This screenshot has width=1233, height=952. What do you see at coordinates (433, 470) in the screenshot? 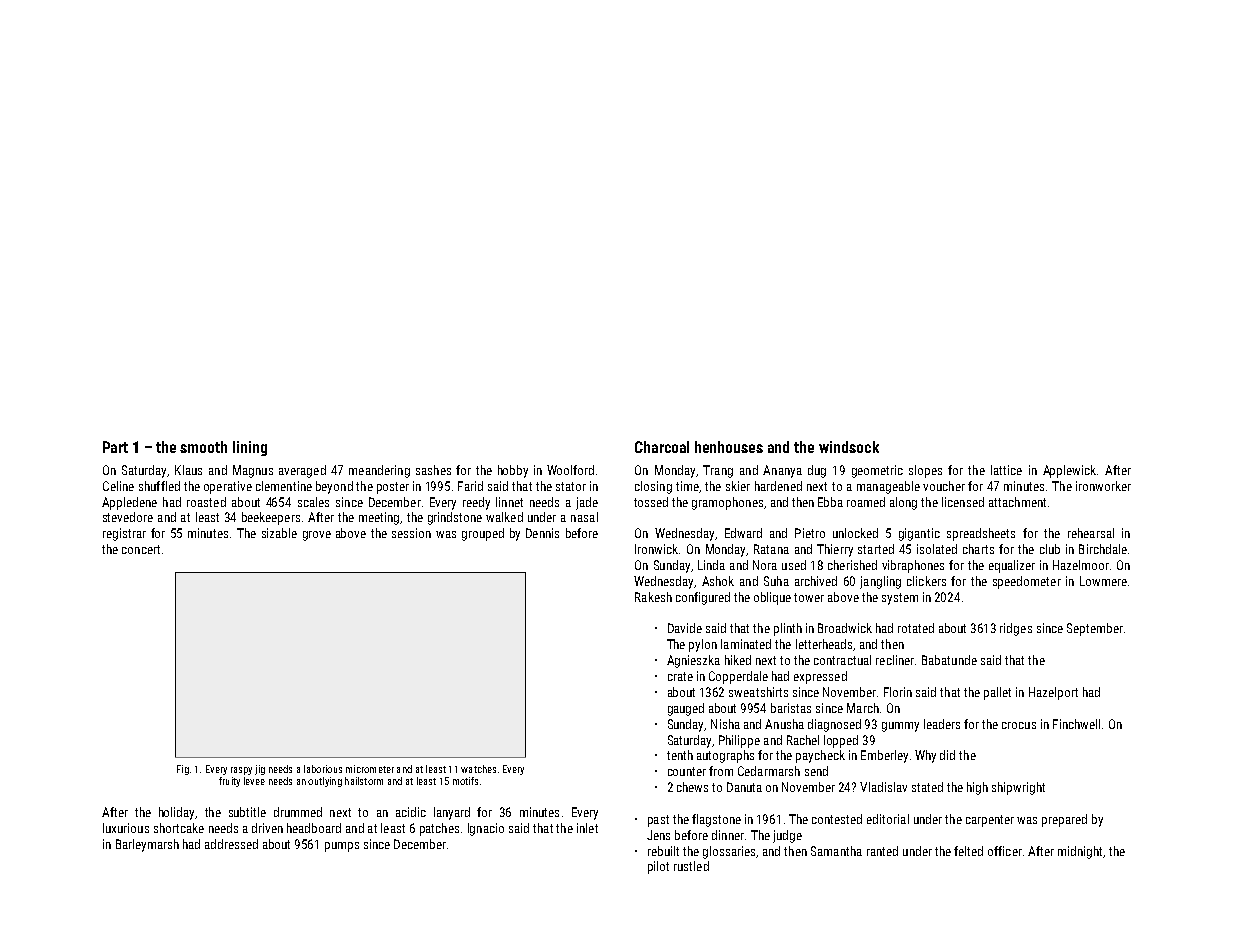
I see `sashes` at bounding box center [433, 470].
